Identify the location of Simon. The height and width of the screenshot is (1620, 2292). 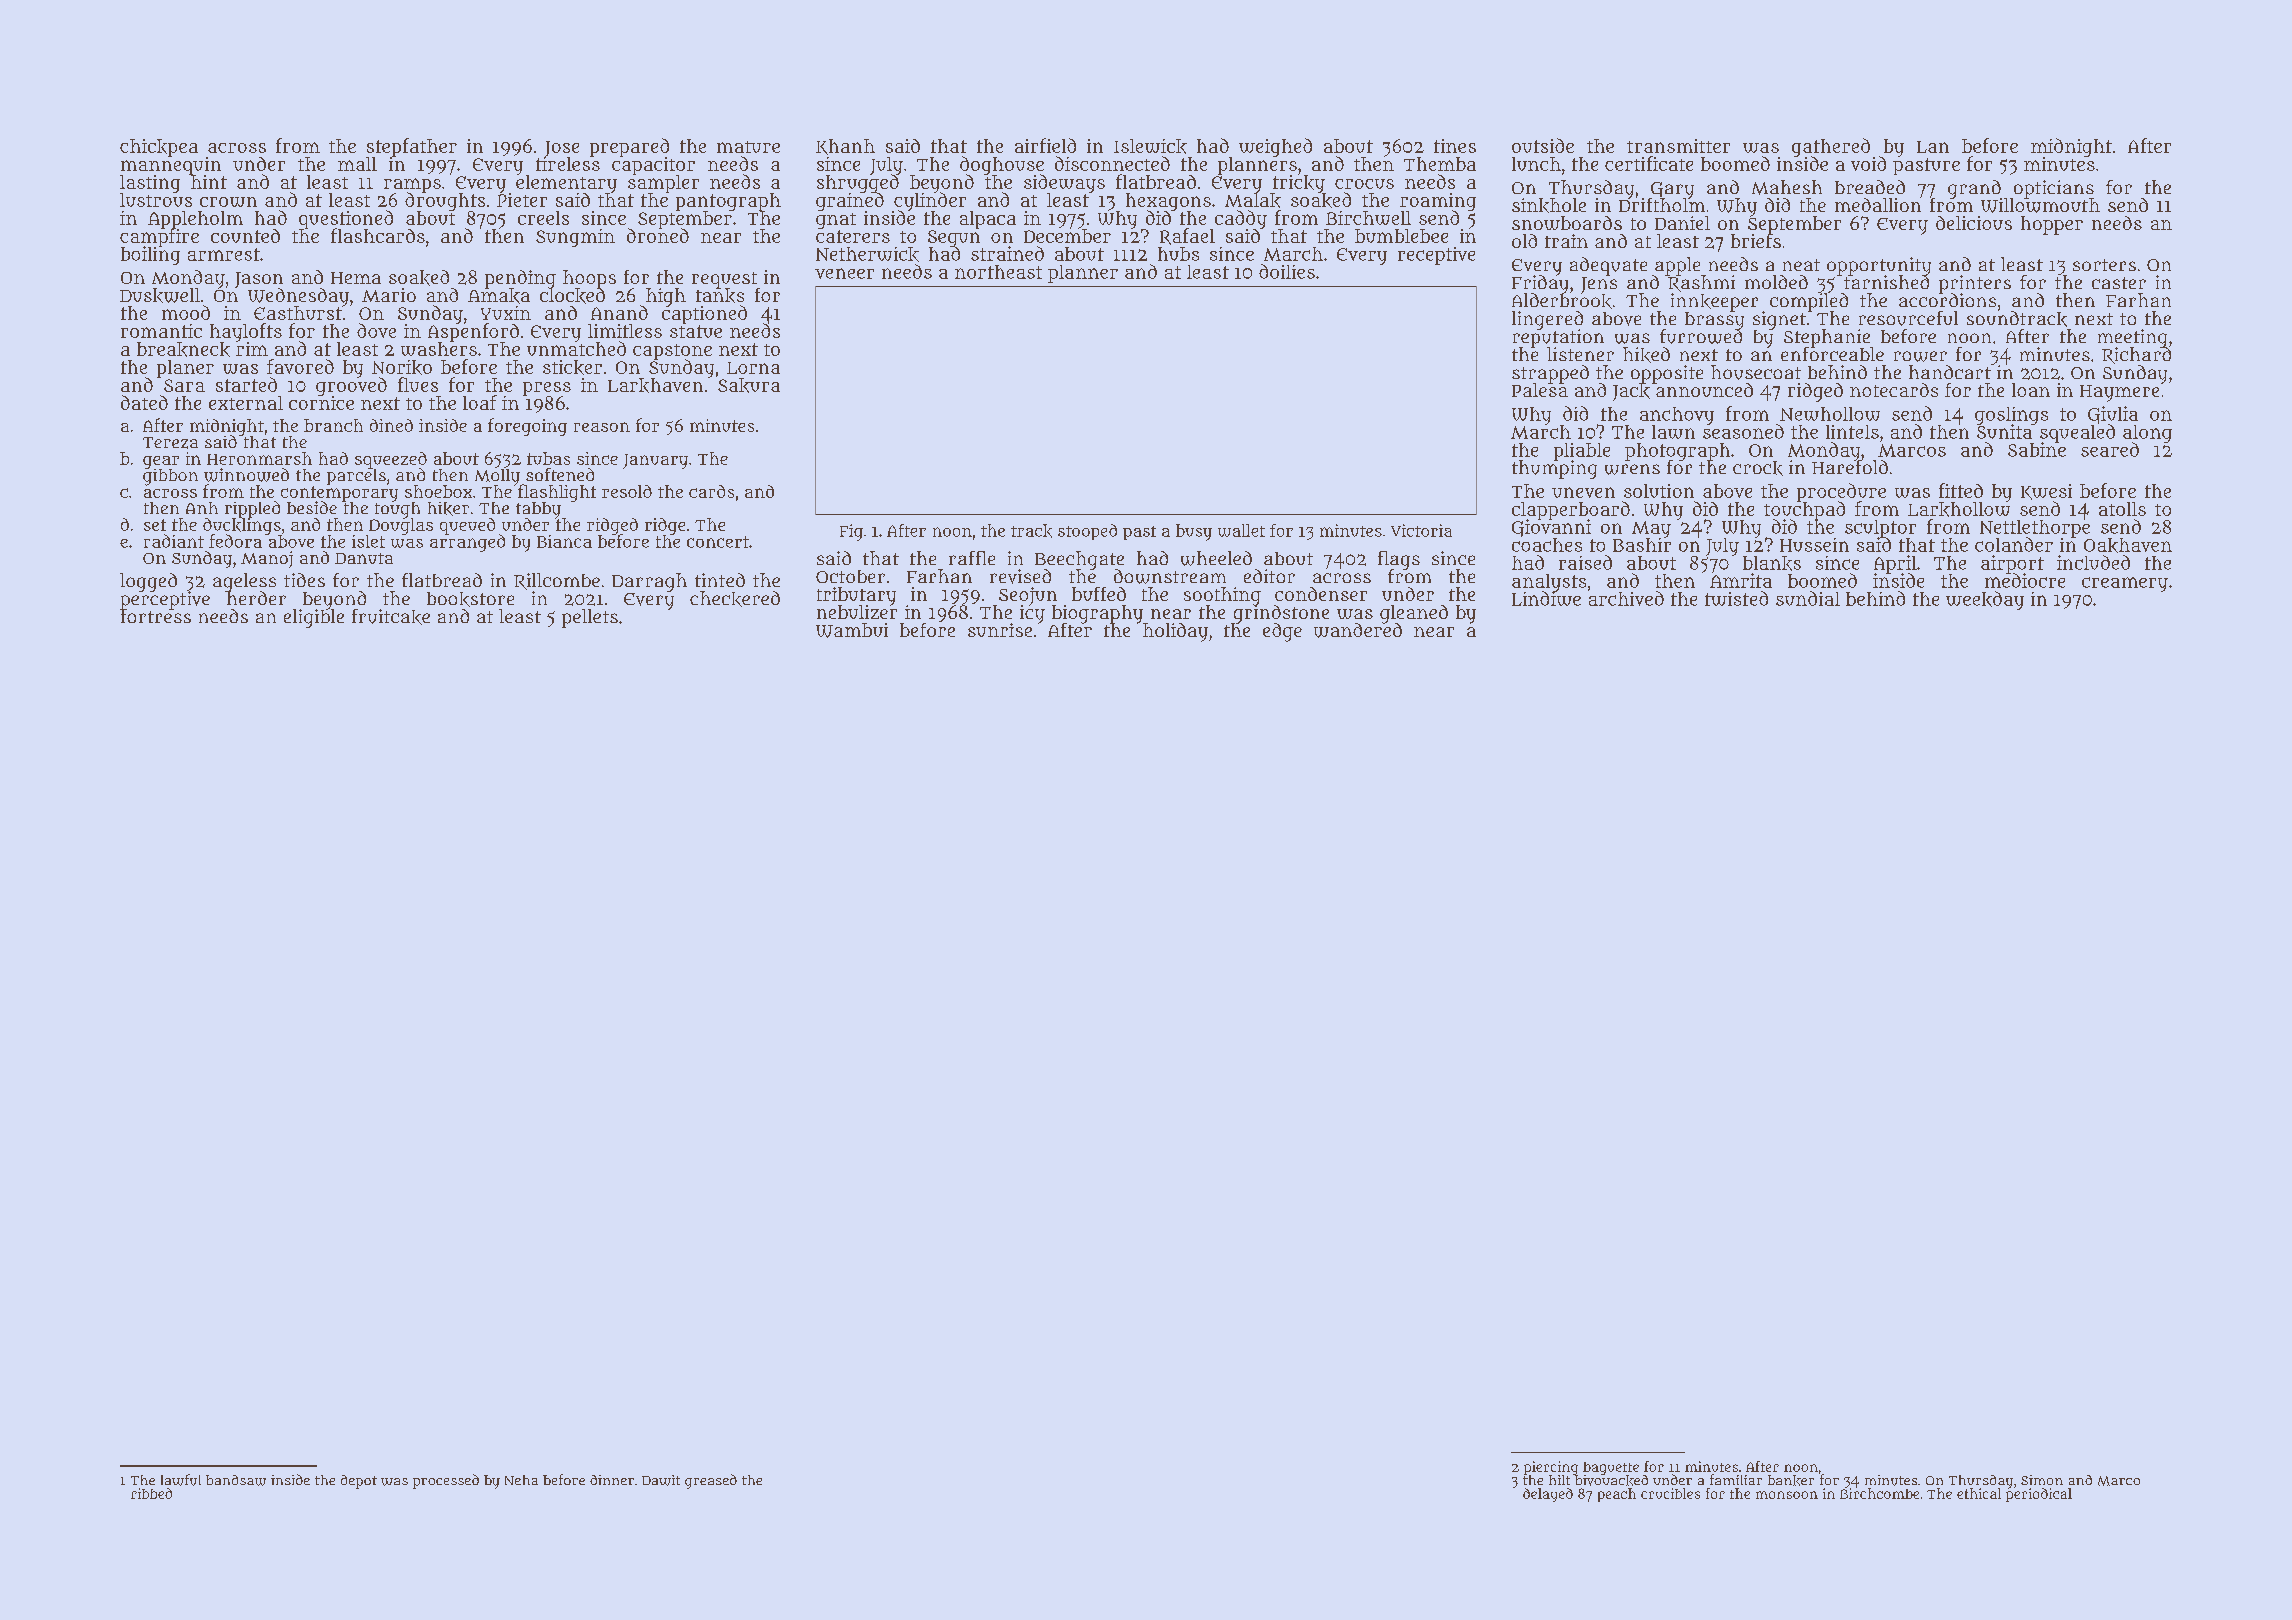
(2042, 1480).
